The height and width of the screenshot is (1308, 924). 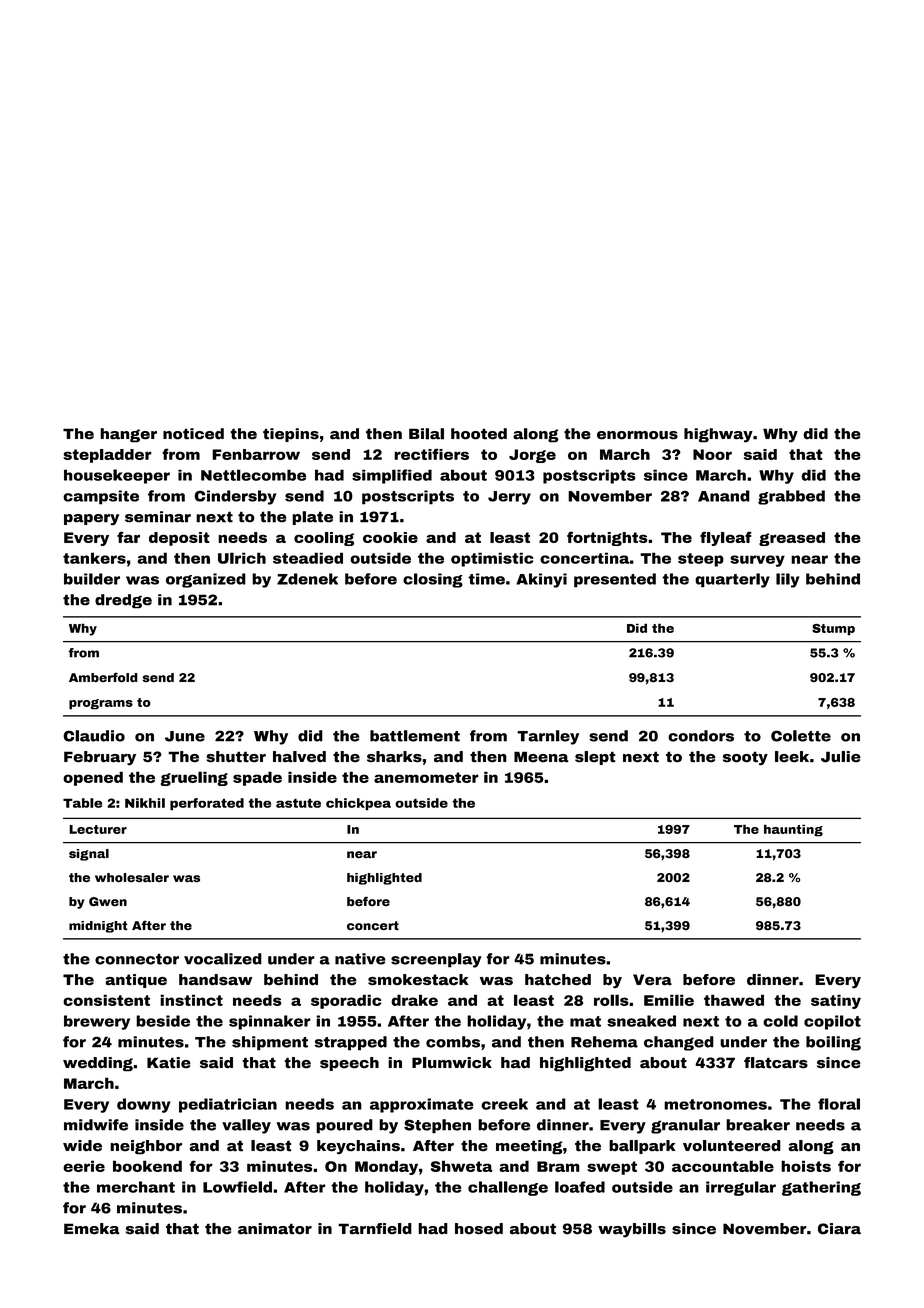 I want to click on plate, so click(x=312, y=518).
